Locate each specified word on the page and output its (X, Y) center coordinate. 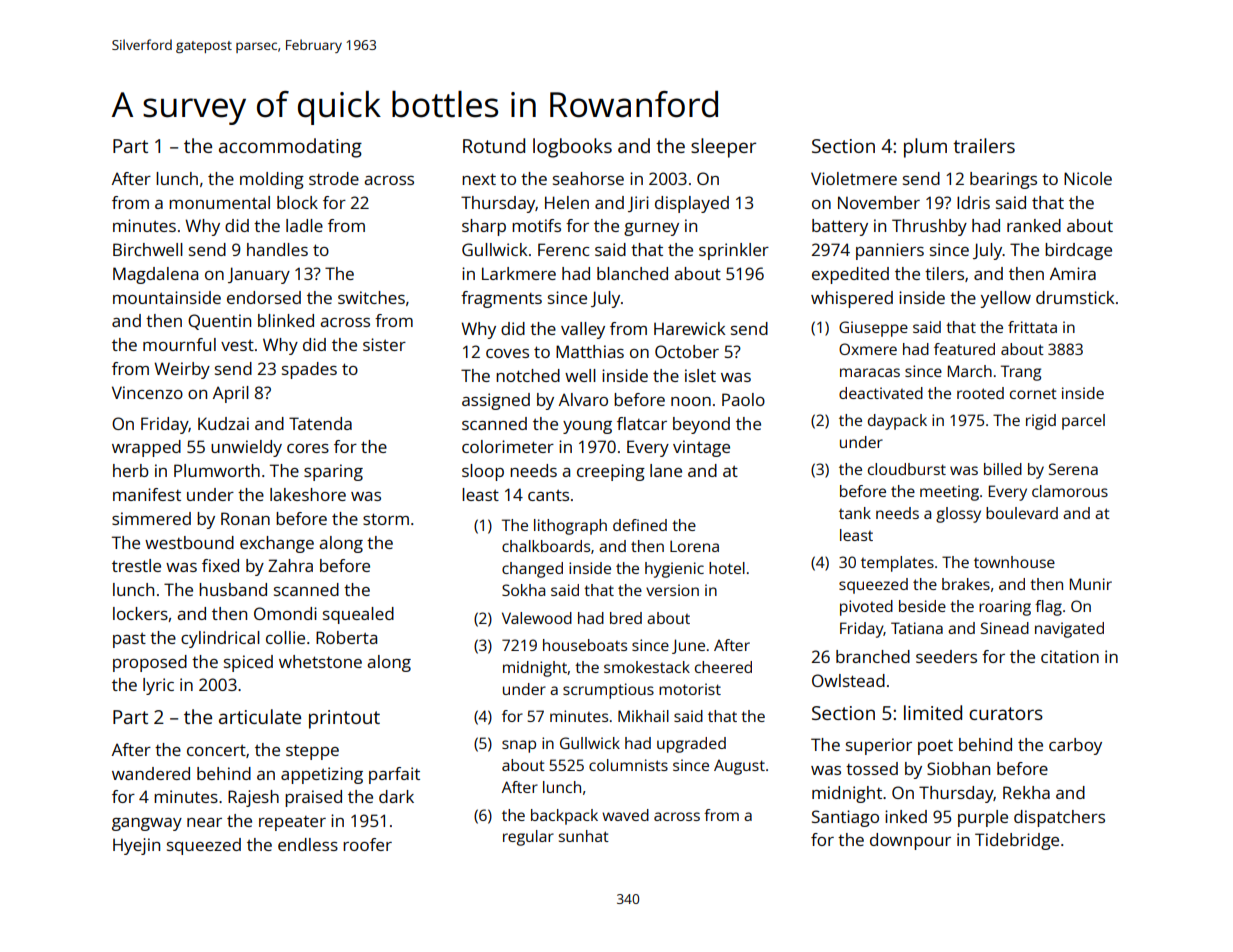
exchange (277, 544)
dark (396, 796)
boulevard (1022, 513)
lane (666, 470)
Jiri (638, 204)
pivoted (866, 608)
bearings (1003, 180)
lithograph (570, 527)
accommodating (290, 148)
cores (308, 448)
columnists (628, 765)
